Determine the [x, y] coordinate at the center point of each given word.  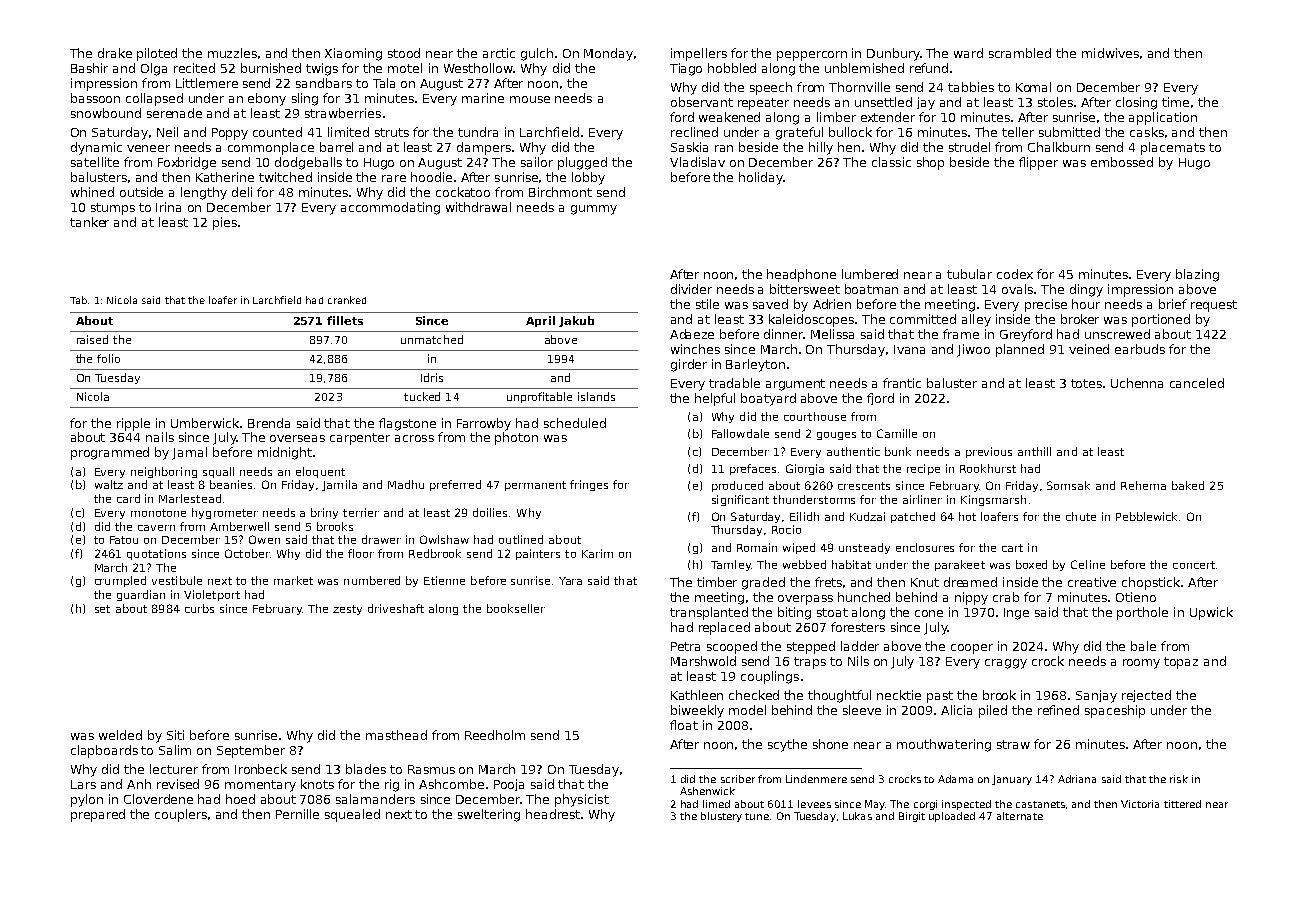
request [1214, 306]
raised [92, 339]
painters [538, 554]
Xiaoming [353, 54]
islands [596, 396]
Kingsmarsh [993, 500]
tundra [478, 132]
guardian [141, 595]
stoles [1055, 102]
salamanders [375, 799]
